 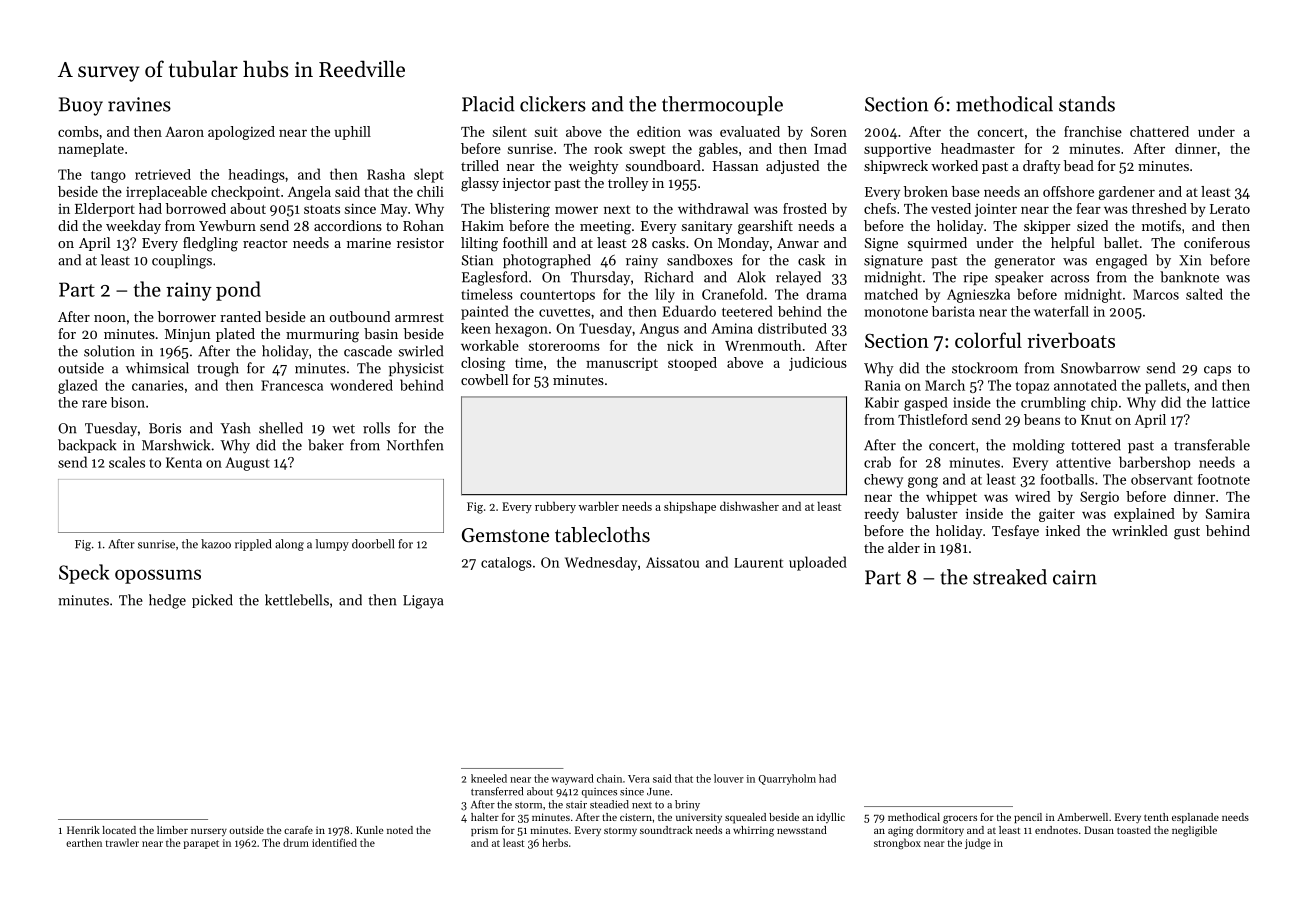 I want to click on lattice, so click(x=1231, y=402).
